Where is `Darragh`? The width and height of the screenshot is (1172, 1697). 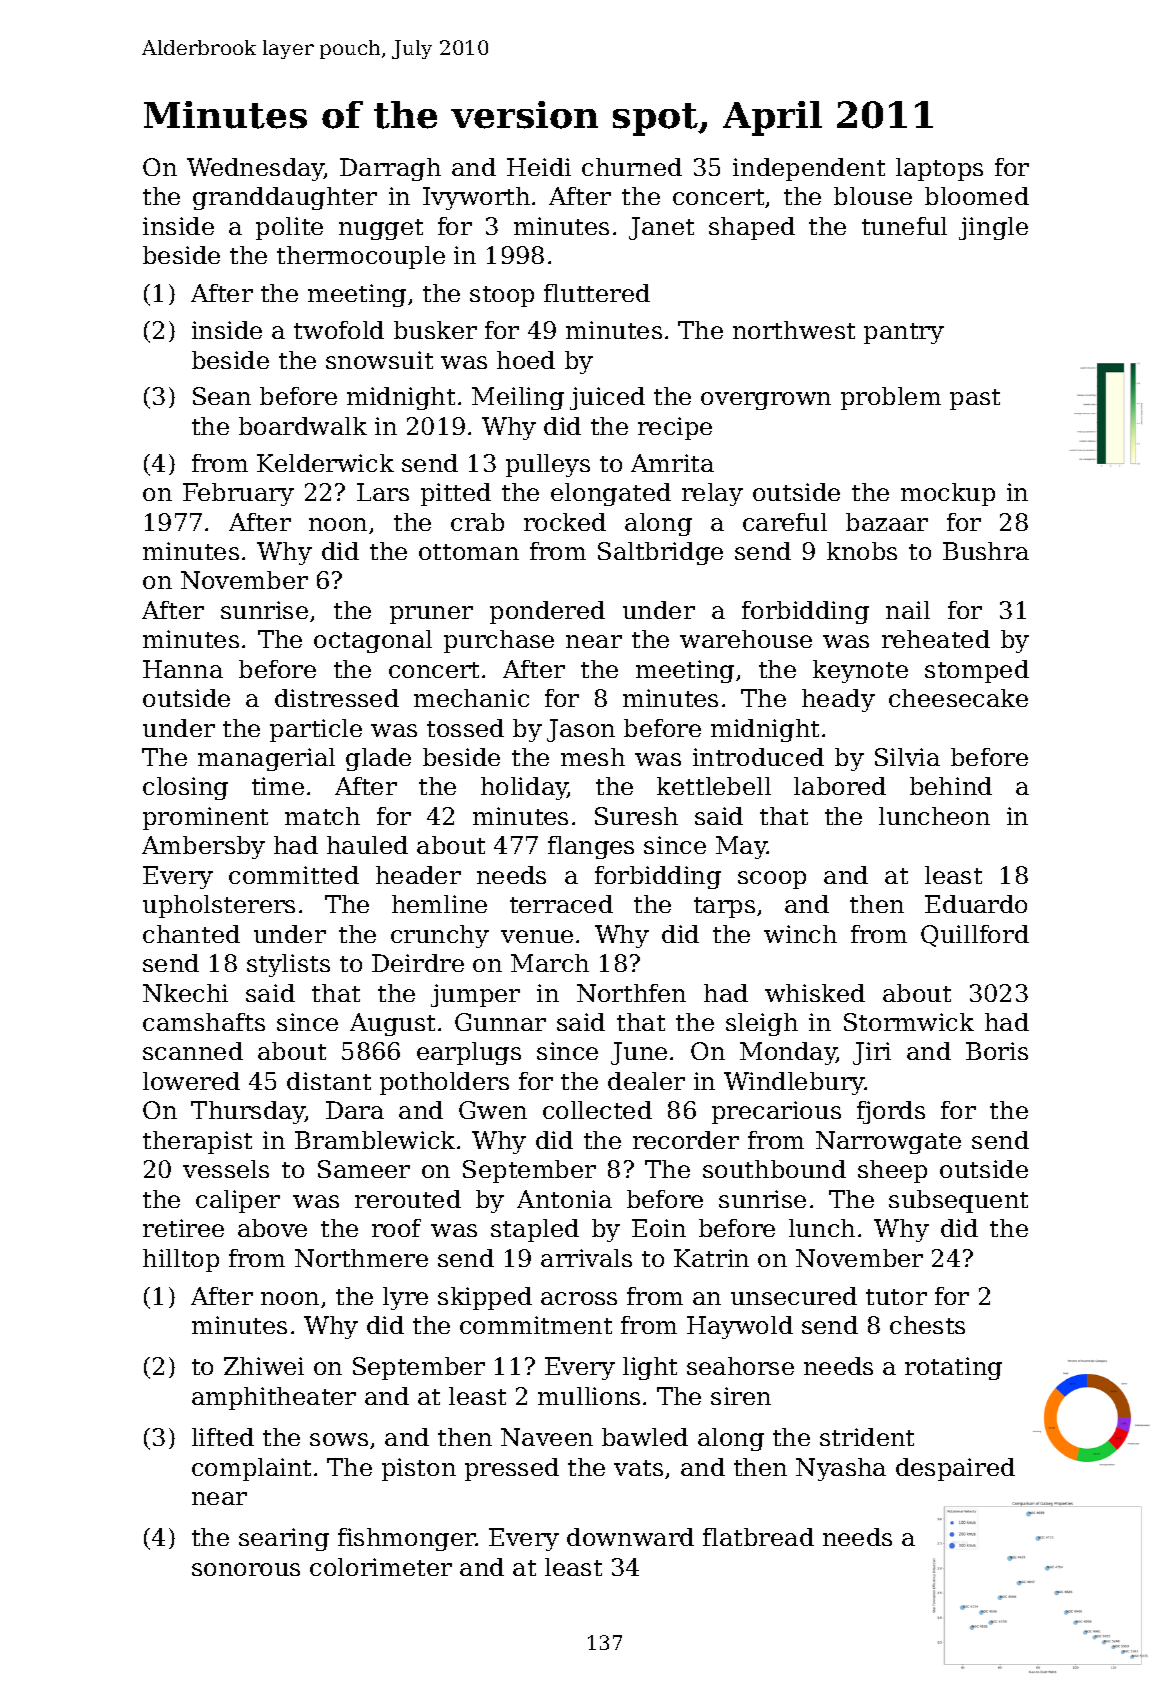 Darragh is located at coordinates (390, 169).
